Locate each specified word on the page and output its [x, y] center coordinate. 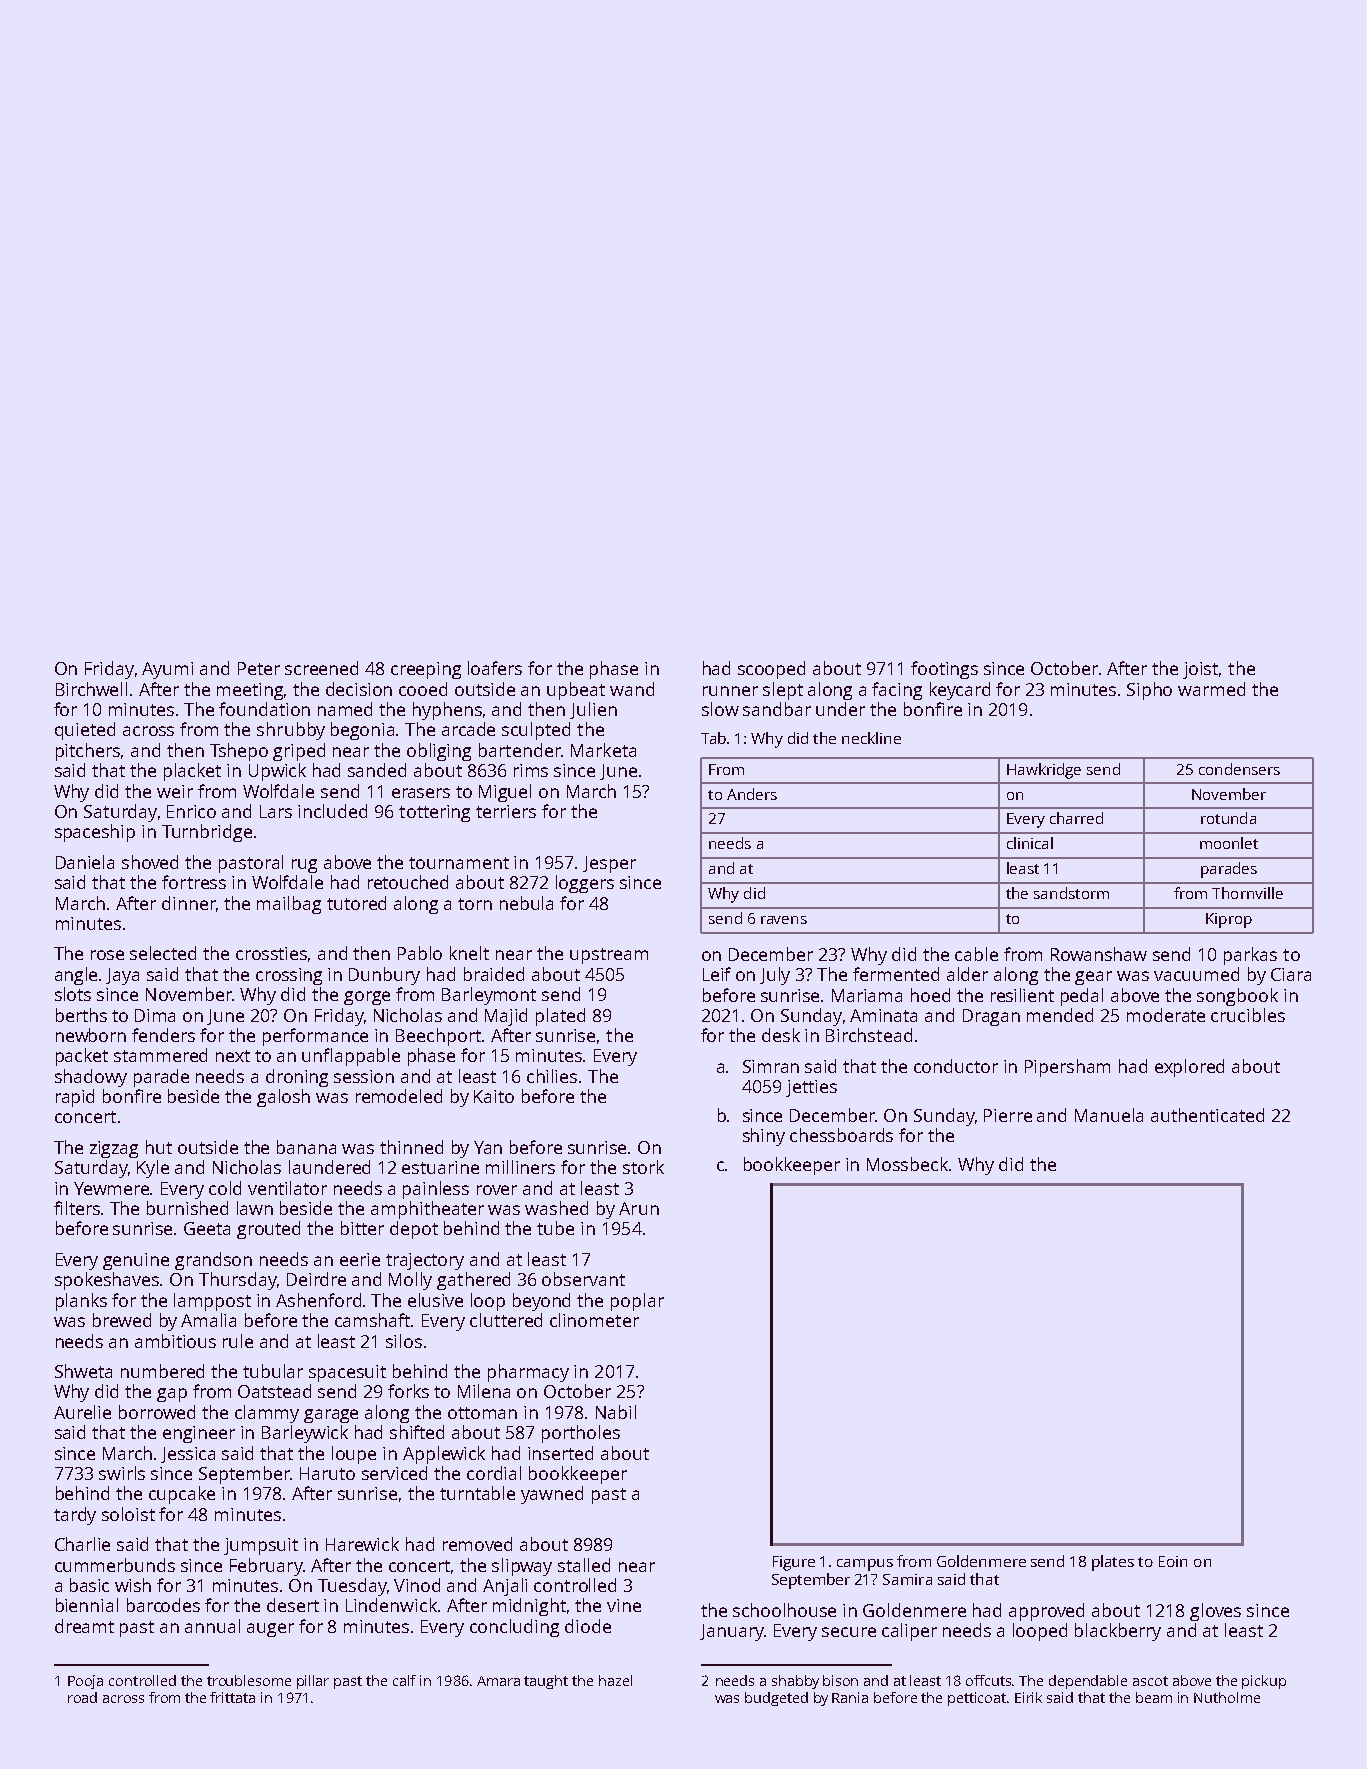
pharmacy [528, 1373]
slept [783, 691]
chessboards [841, 1135]
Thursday [238, 1281]
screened [321, 668]
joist [1200, 670]
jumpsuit [261, 1546]
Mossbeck [907, 1164]
